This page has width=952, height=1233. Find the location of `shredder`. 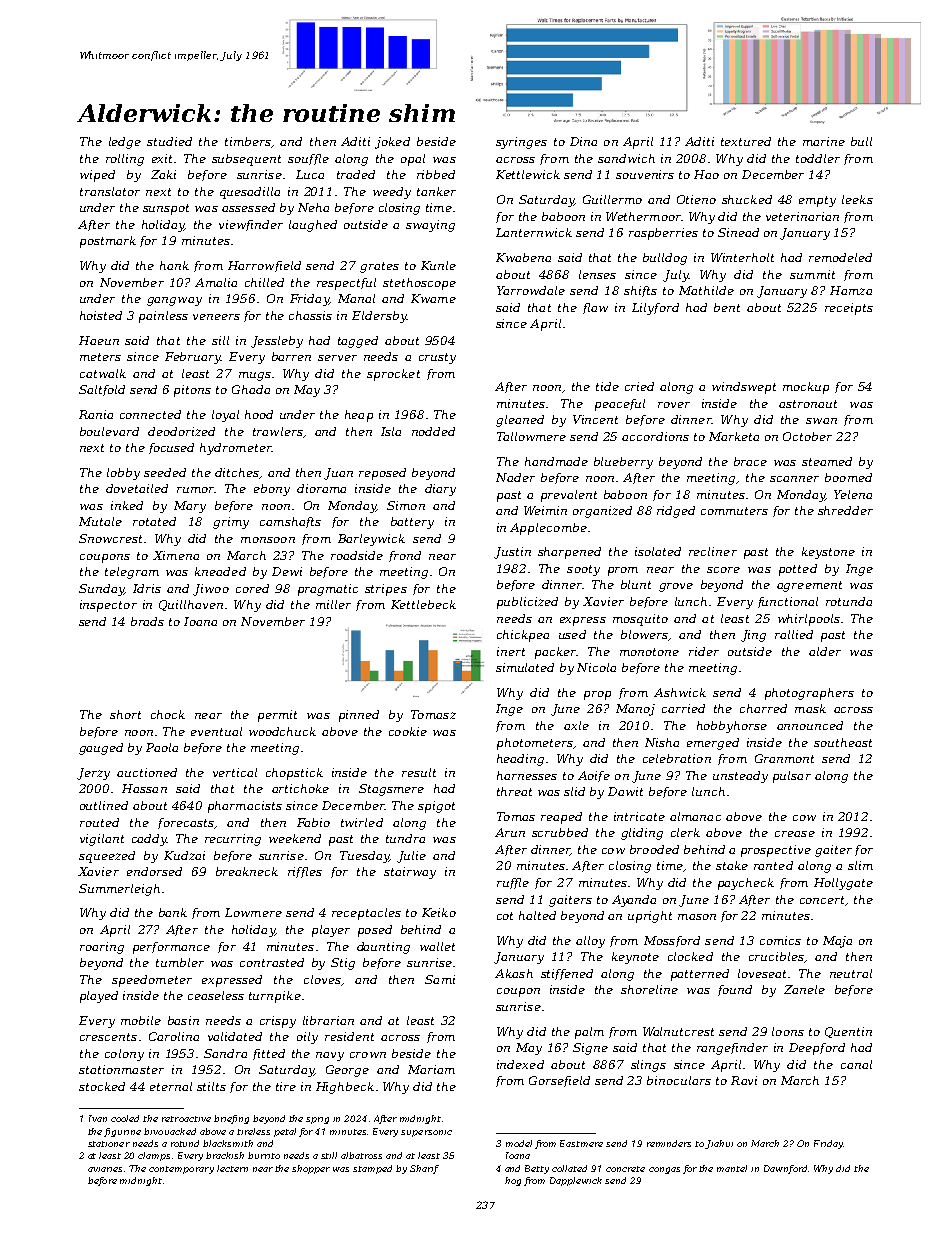

shredder is located at coordinates (845, 510).
